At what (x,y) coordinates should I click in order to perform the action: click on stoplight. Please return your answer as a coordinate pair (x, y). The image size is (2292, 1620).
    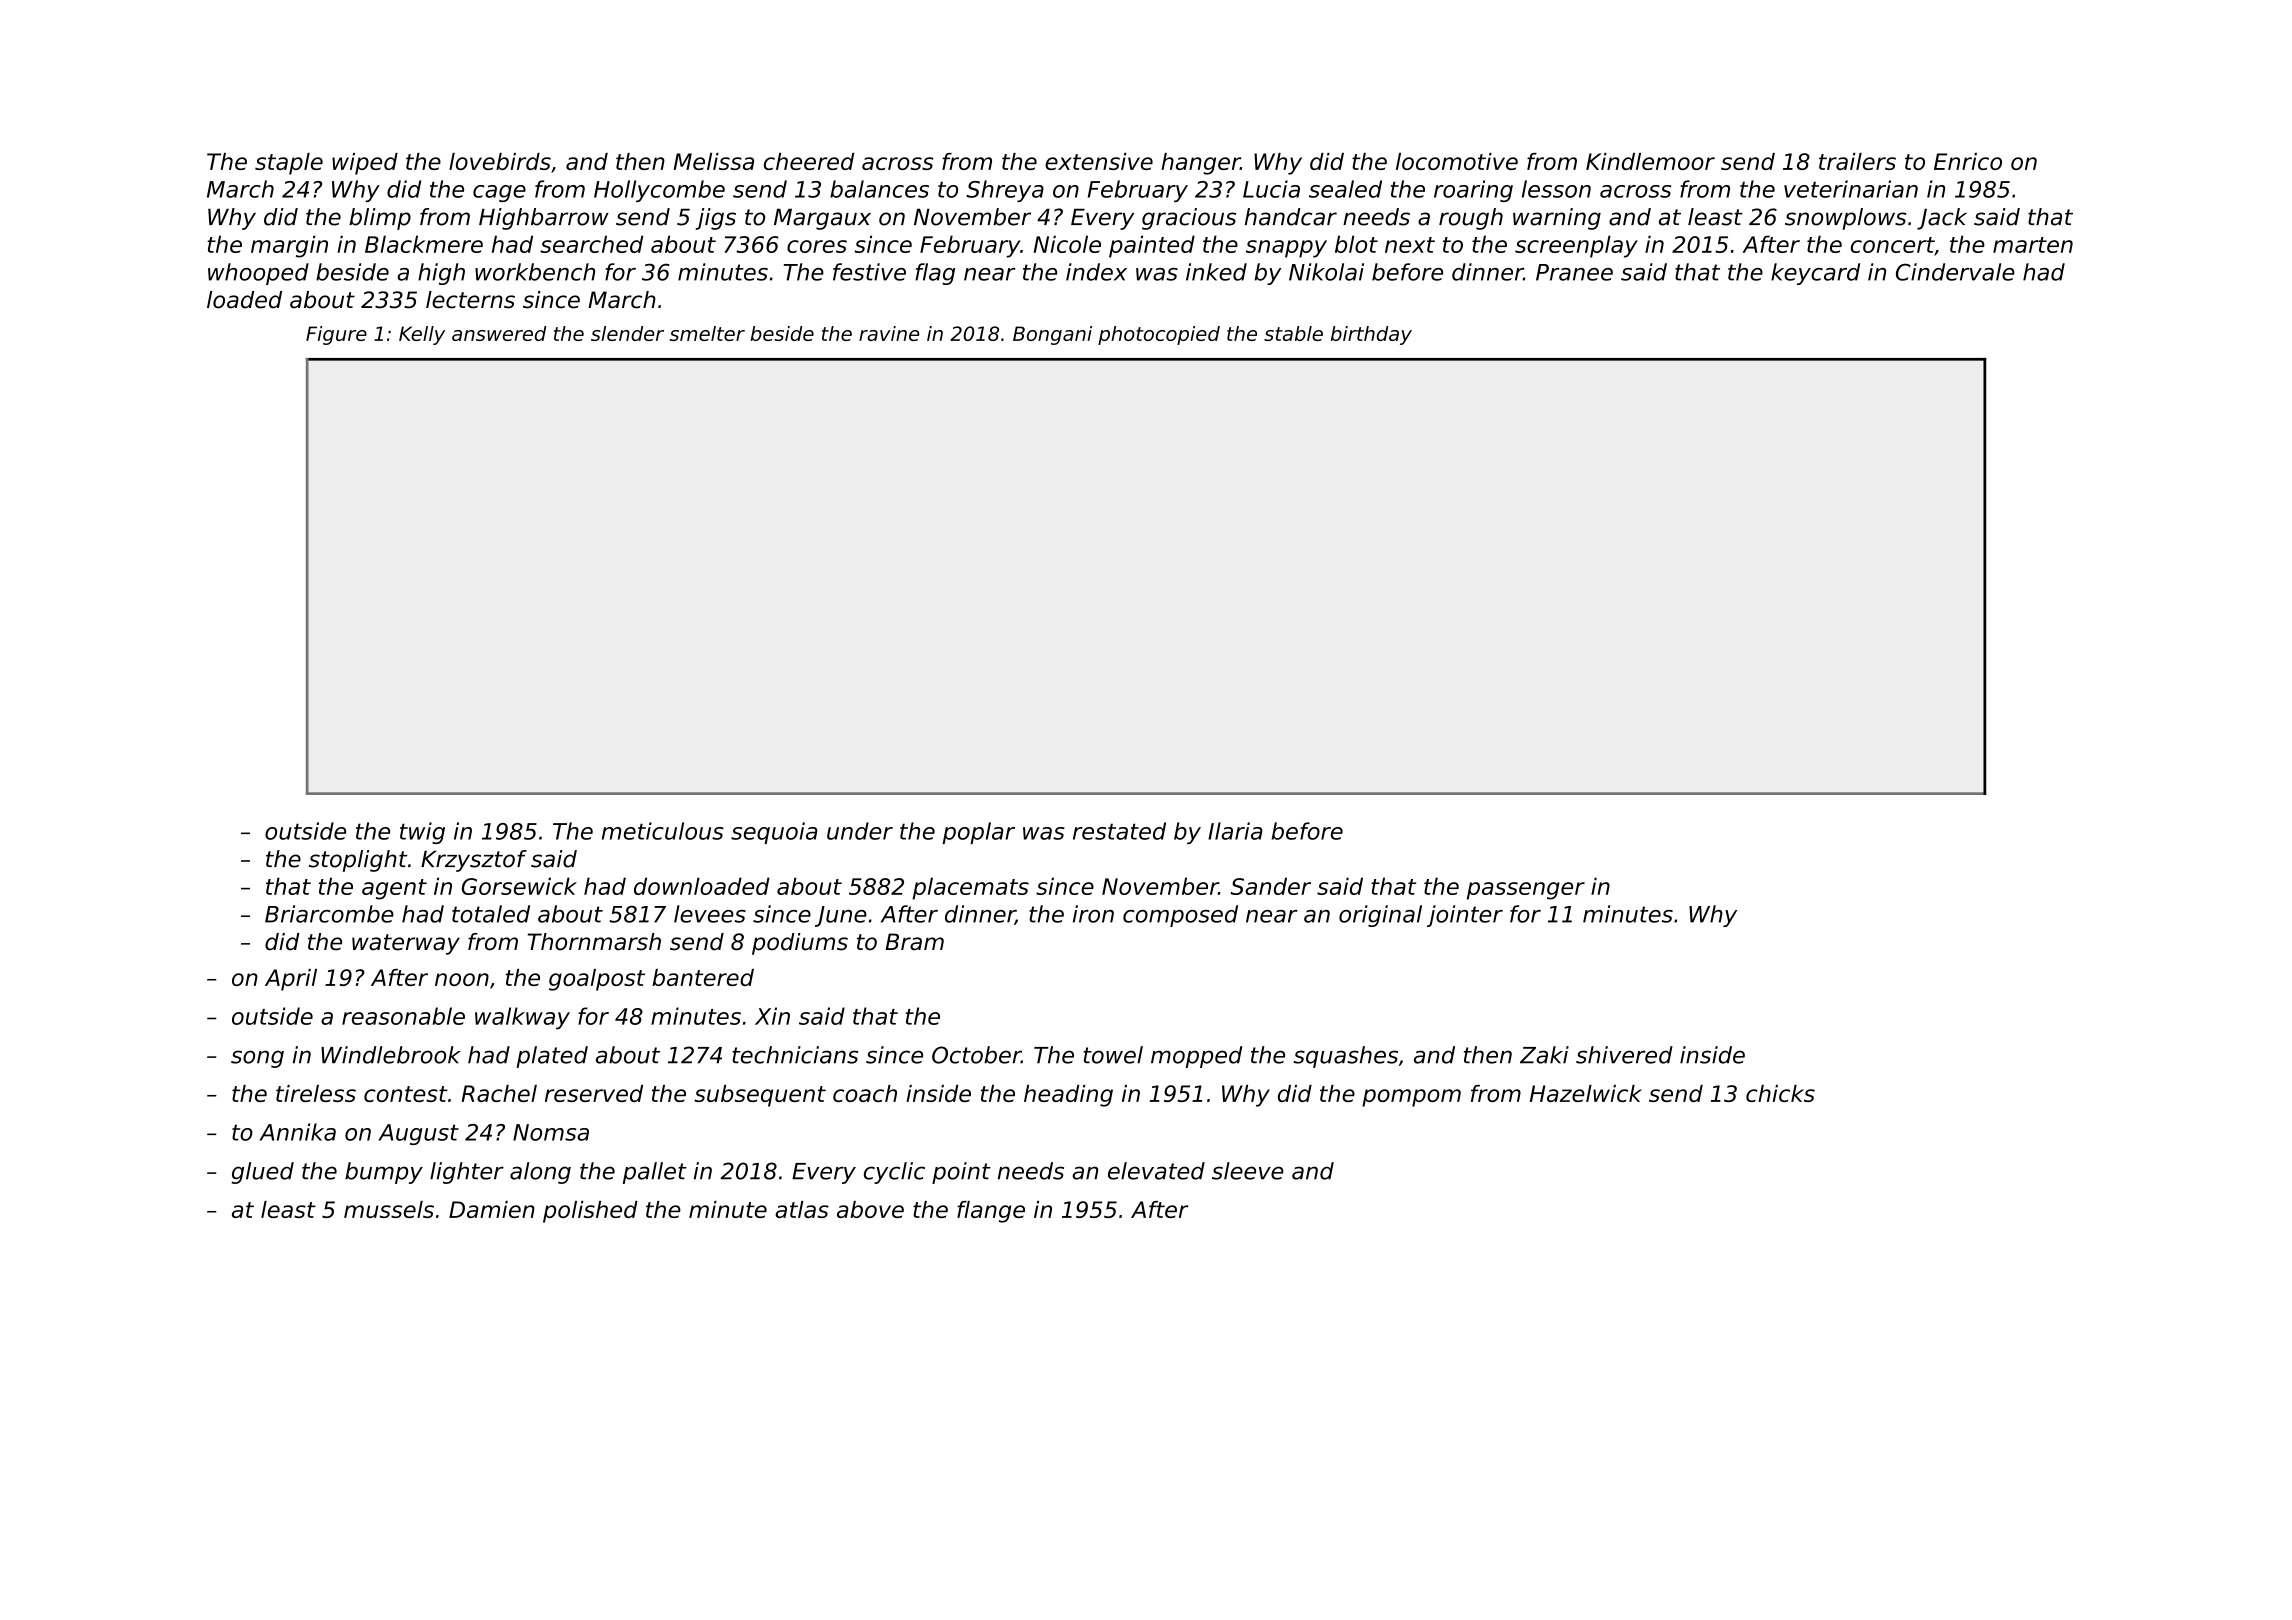
    Looking at the image, I should click on (358, 861).
